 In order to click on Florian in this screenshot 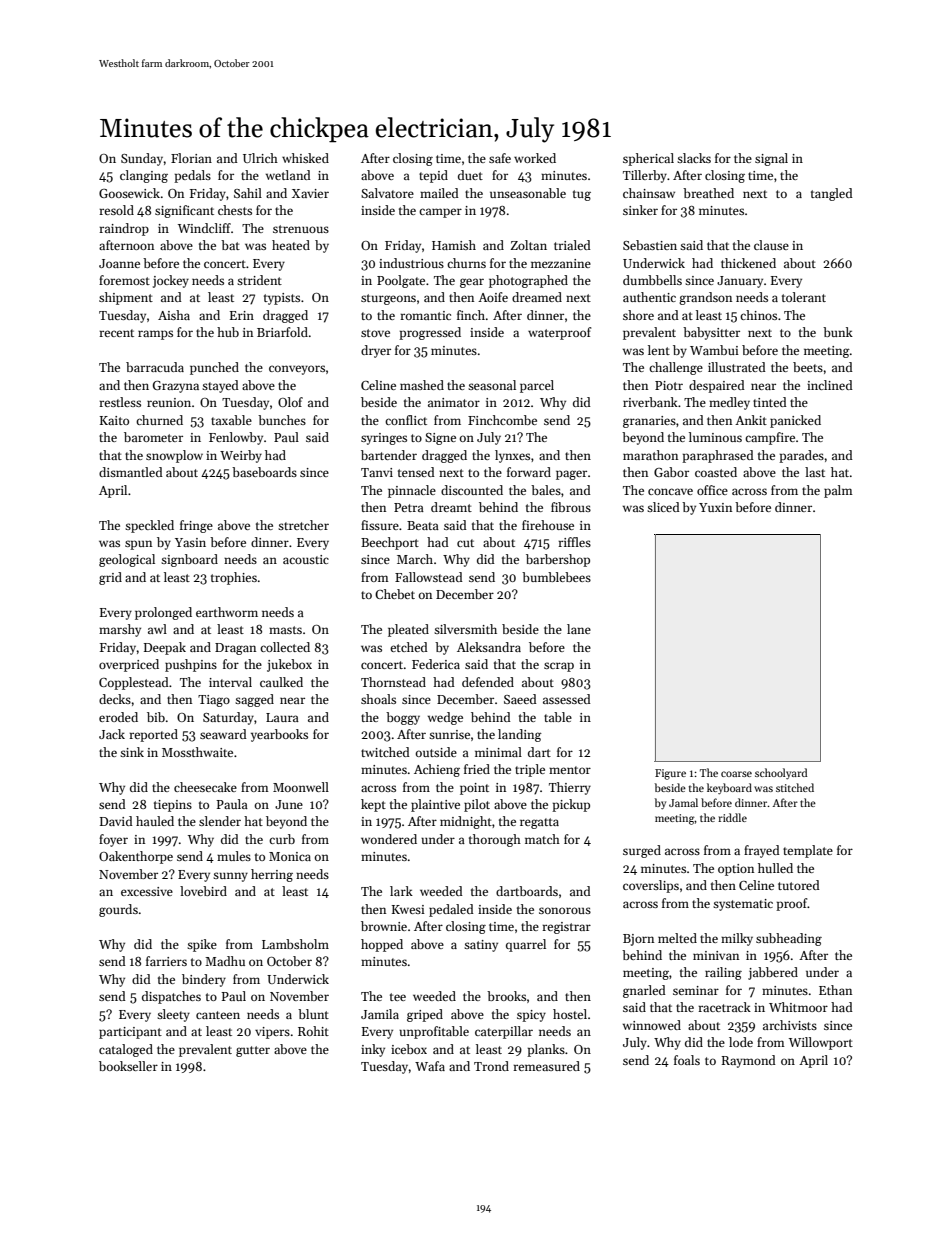, I will do `click(191, 158)`.
